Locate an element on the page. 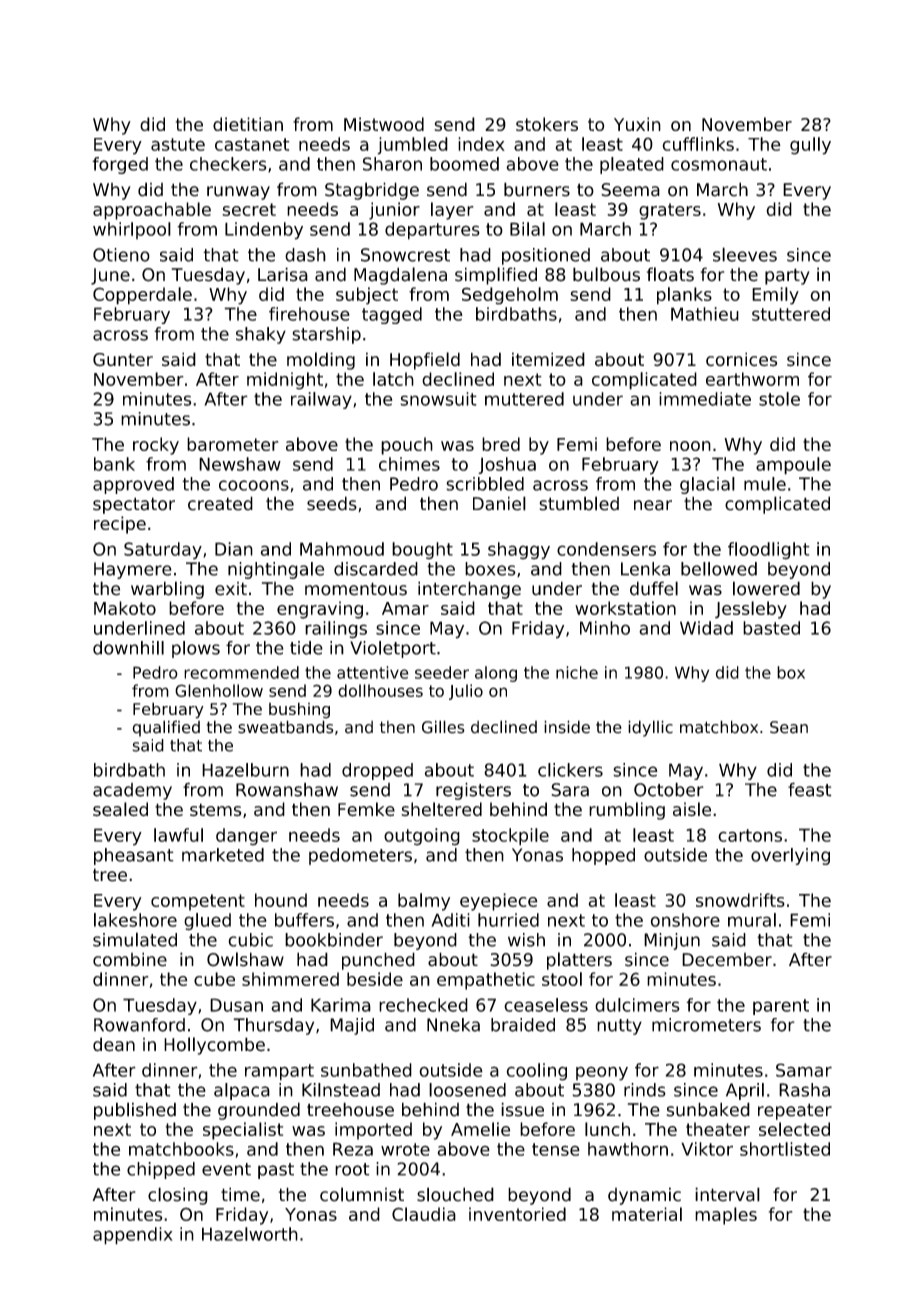 The image size is (924, 1308). scribbled is located at coordinates (485, 484).
